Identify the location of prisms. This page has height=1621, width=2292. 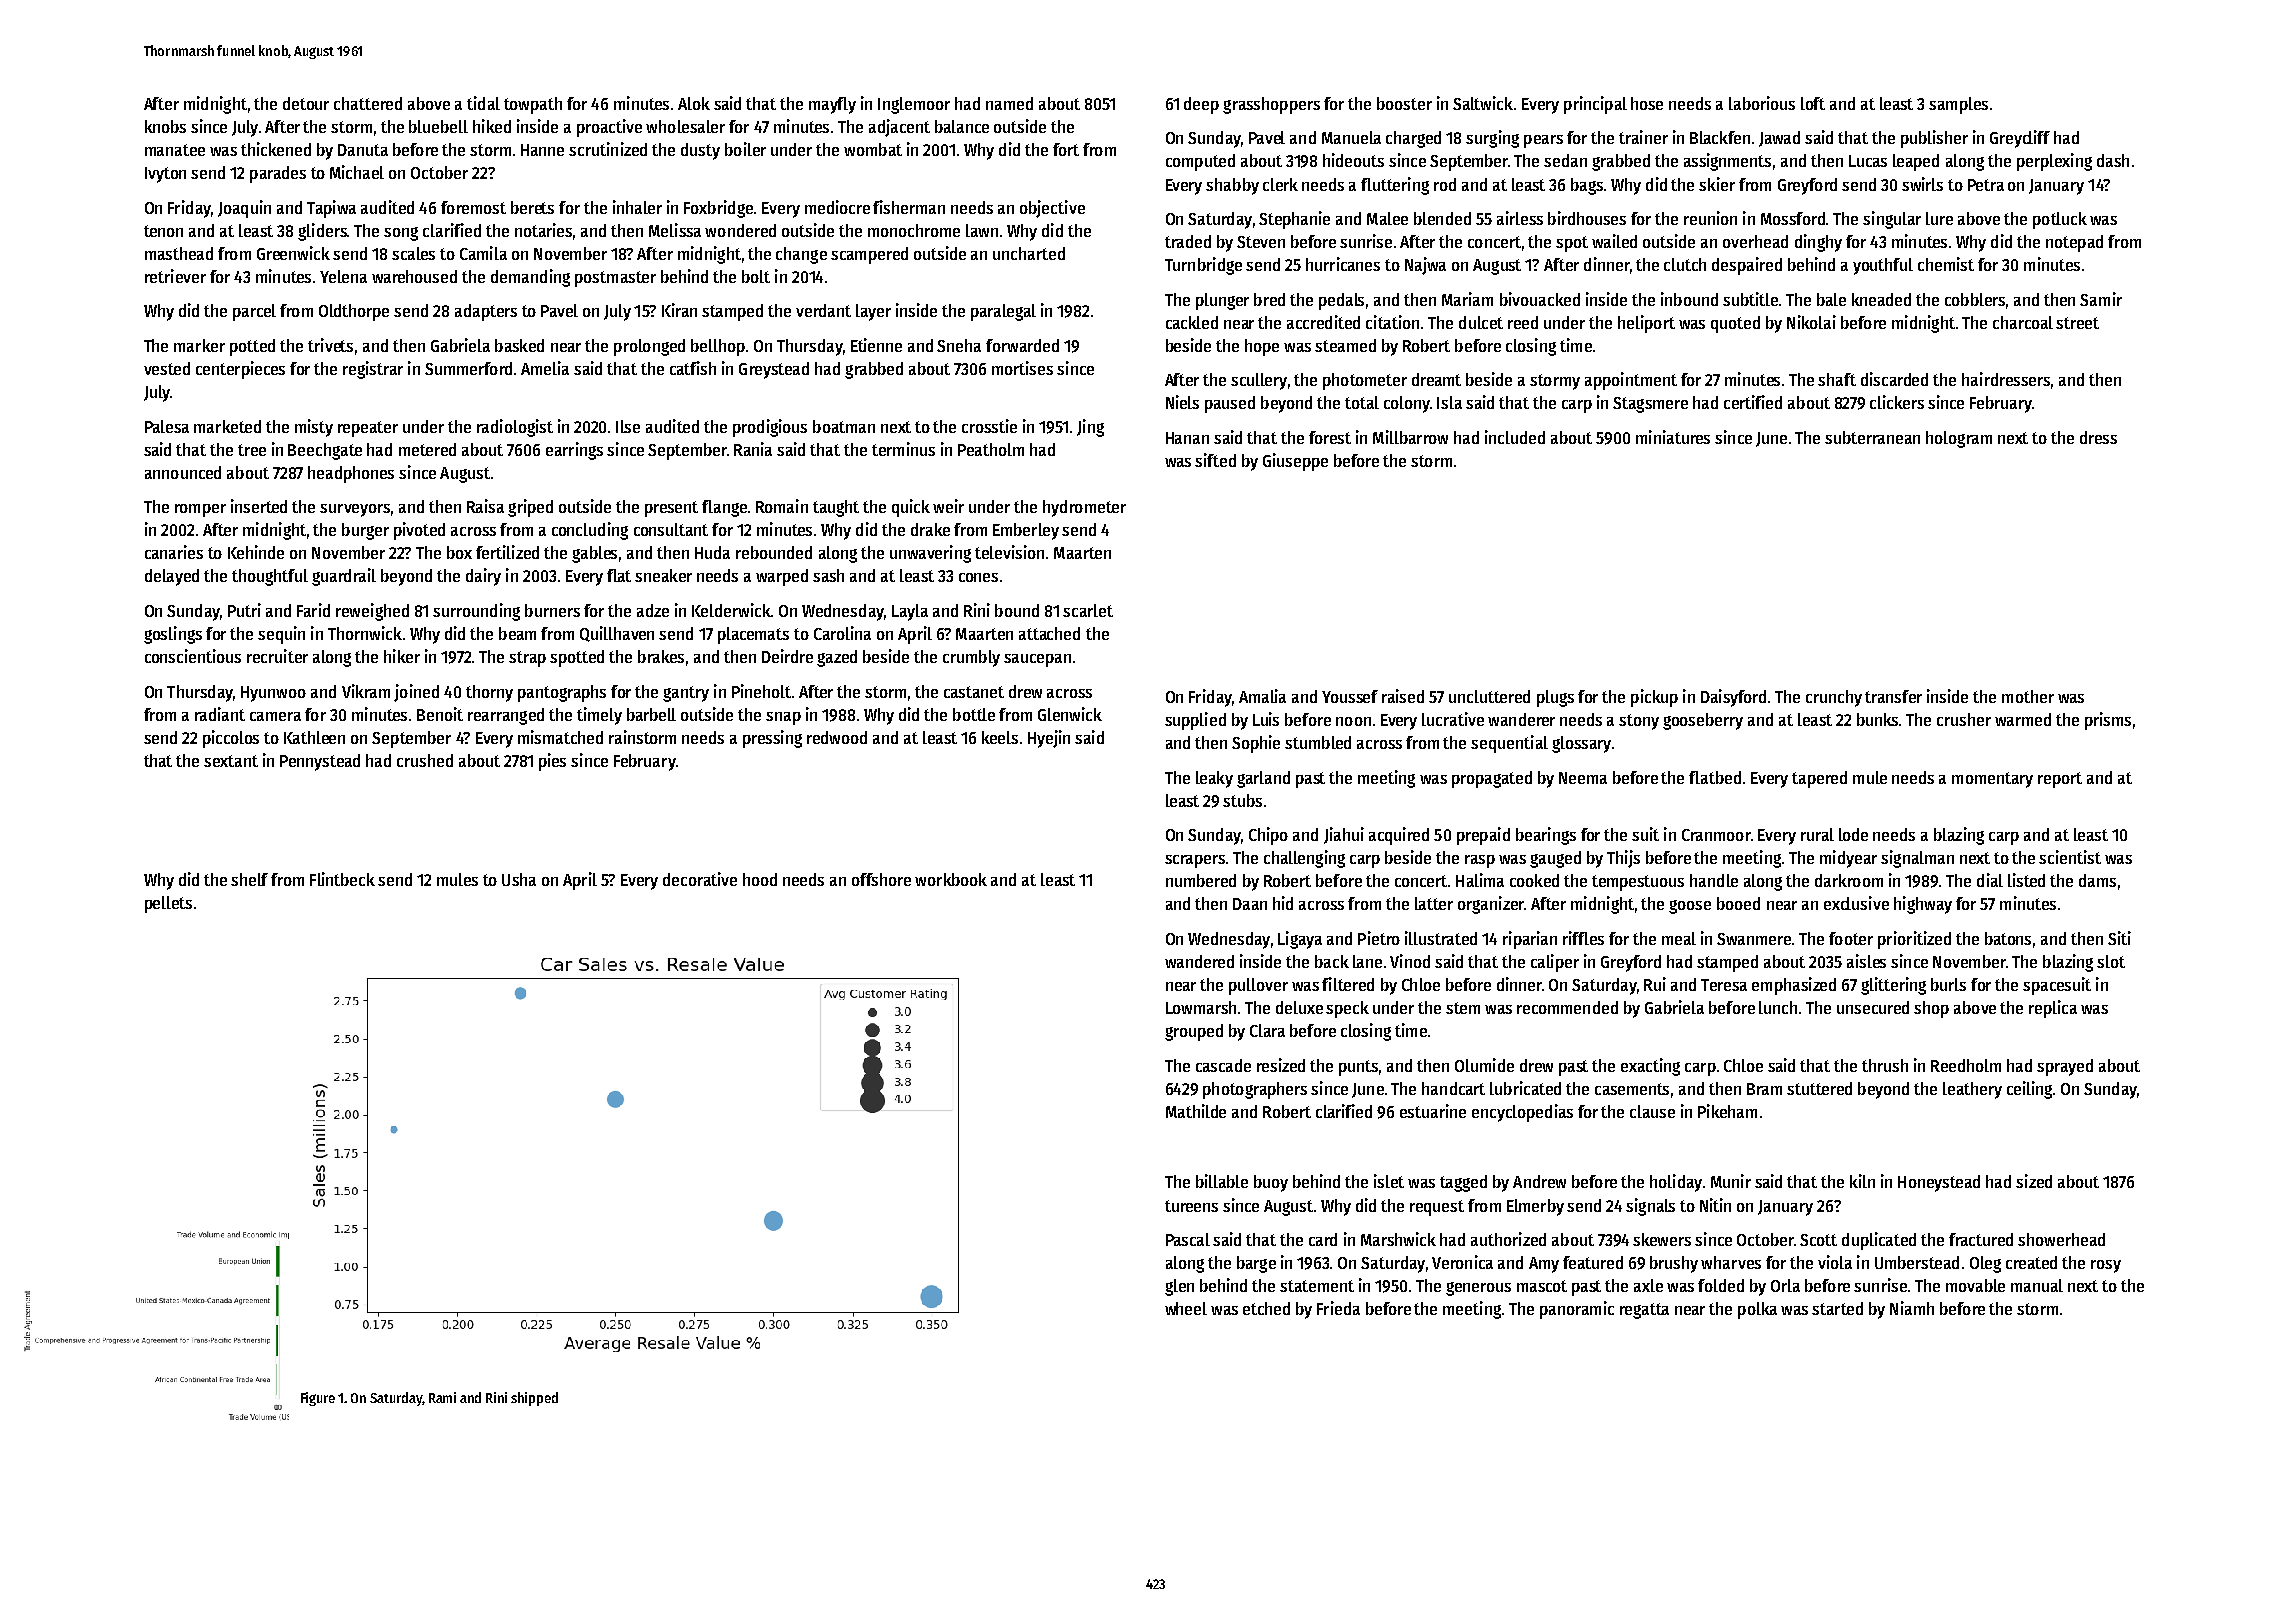
(2108, 721).
